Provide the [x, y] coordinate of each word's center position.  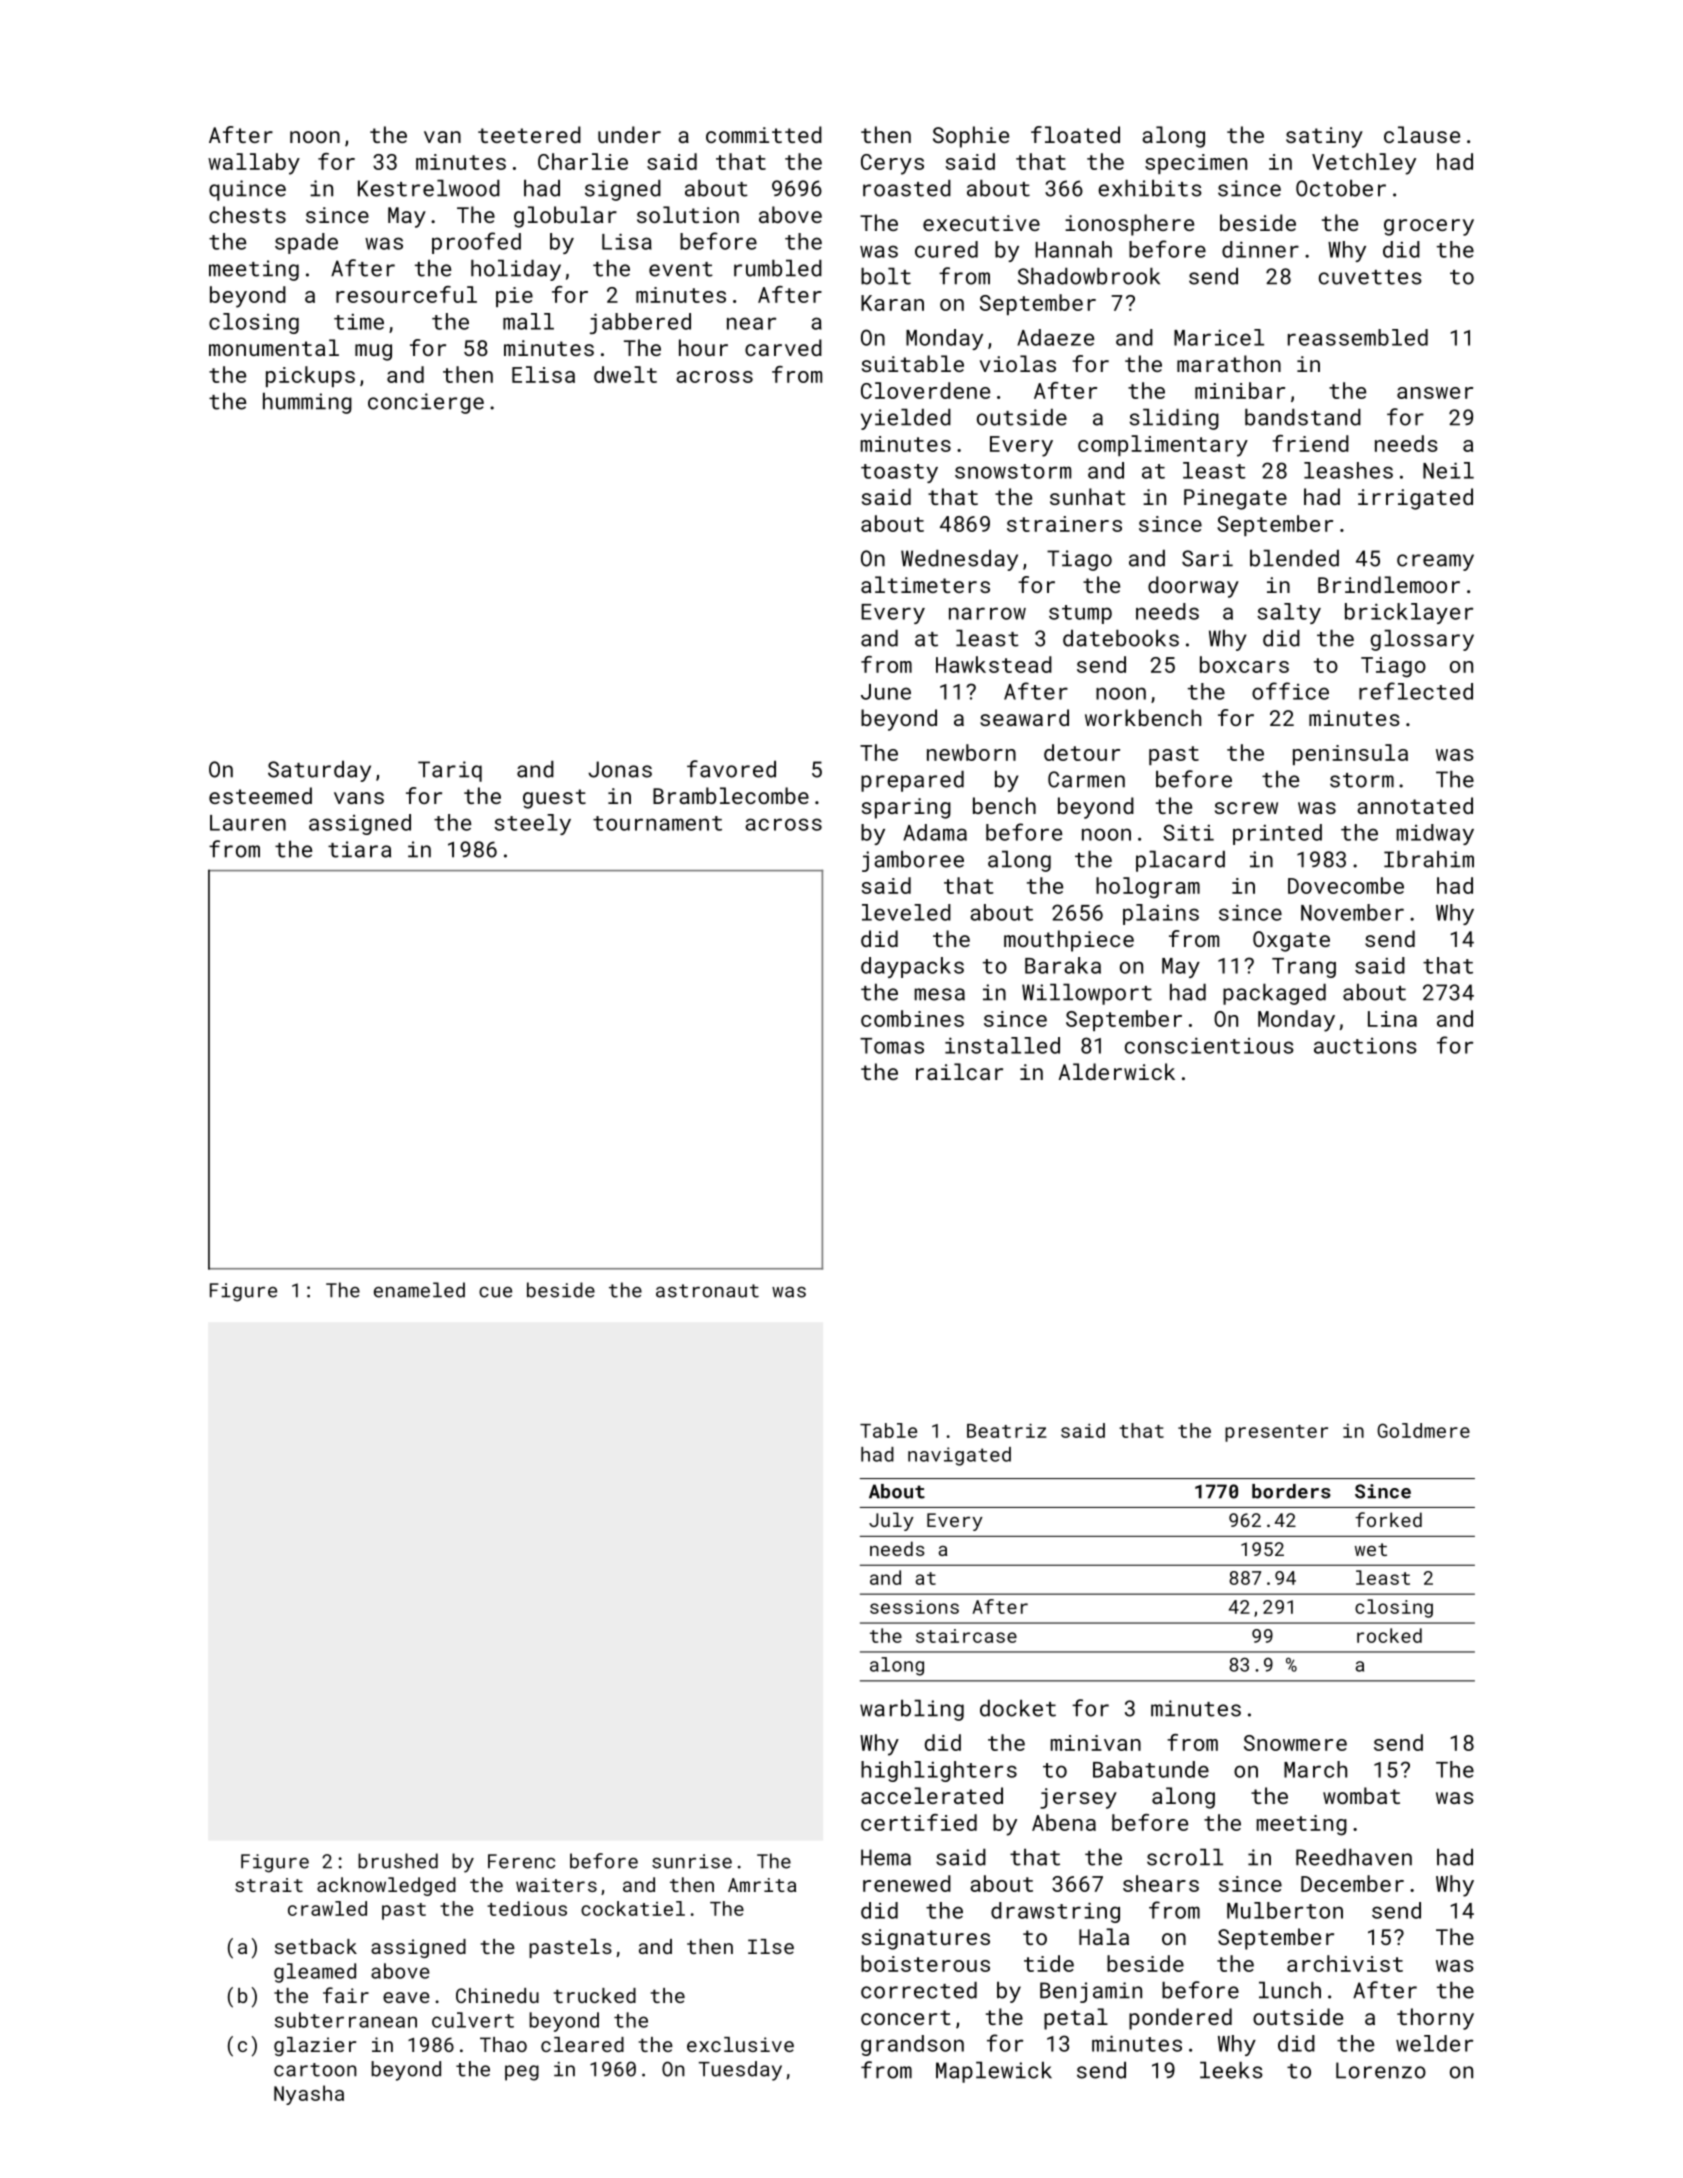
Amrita [762, 1885]
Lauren [248, 823]
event [681, 269]
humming [307, 403]
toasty [899, 473]
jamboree [913, 861]
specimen [1196, 164]
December [1352, 1883]
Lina [1392, 1019]
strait [269, 1885]
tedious [527, 1908]
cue [495, 1292]
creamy [1435, 562]
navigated [959, 1456]
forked [1388, 1519]
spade [306, 243]
